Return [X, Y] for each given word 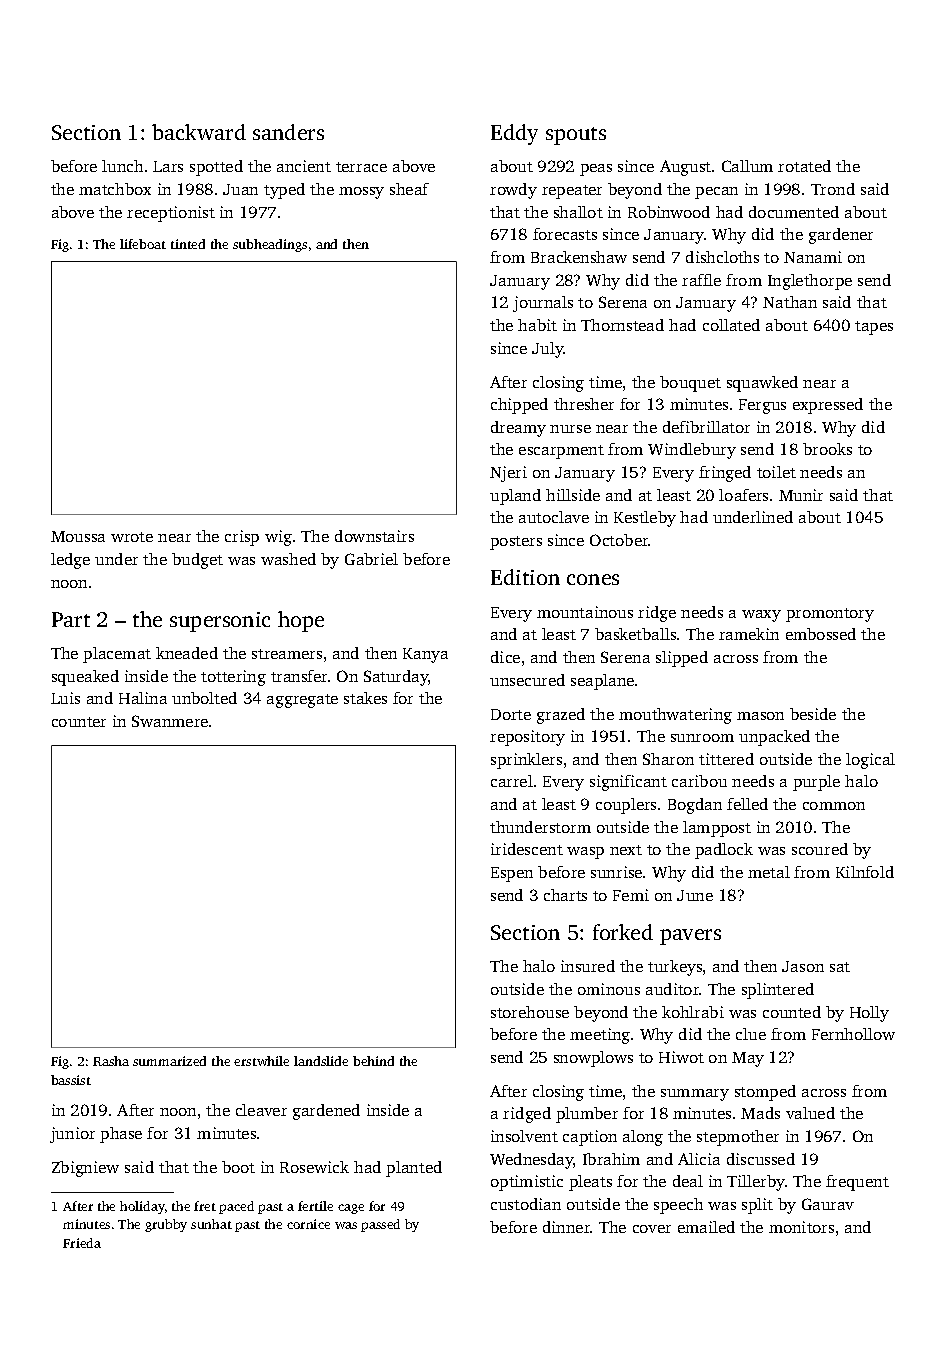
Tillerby [756, 1183]
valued [810, 1113]
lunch [122, 166]
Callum [747, 166]
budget [197, 561]
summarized [169, 1061]
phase [121, 1135]
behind [373, 1061]
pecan [716, 193]
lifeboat [143, 244]
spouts [576, 136]
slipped [682, 659]
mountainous [585, 612]
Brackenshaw [579, 257]
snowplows [593, 1059]
